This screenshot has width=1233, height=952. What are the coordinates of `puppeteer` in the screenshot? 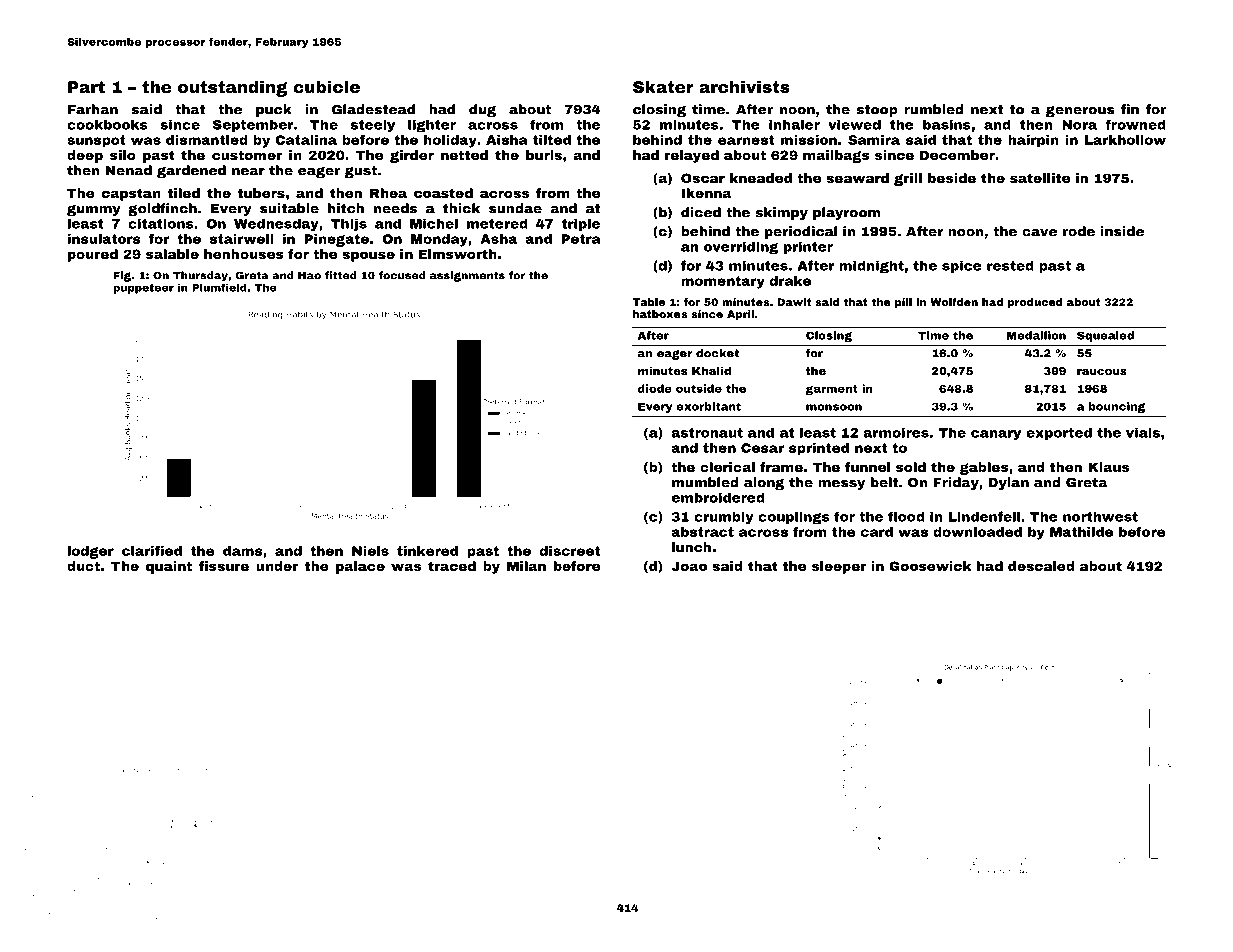 It's located at (143, 289).
